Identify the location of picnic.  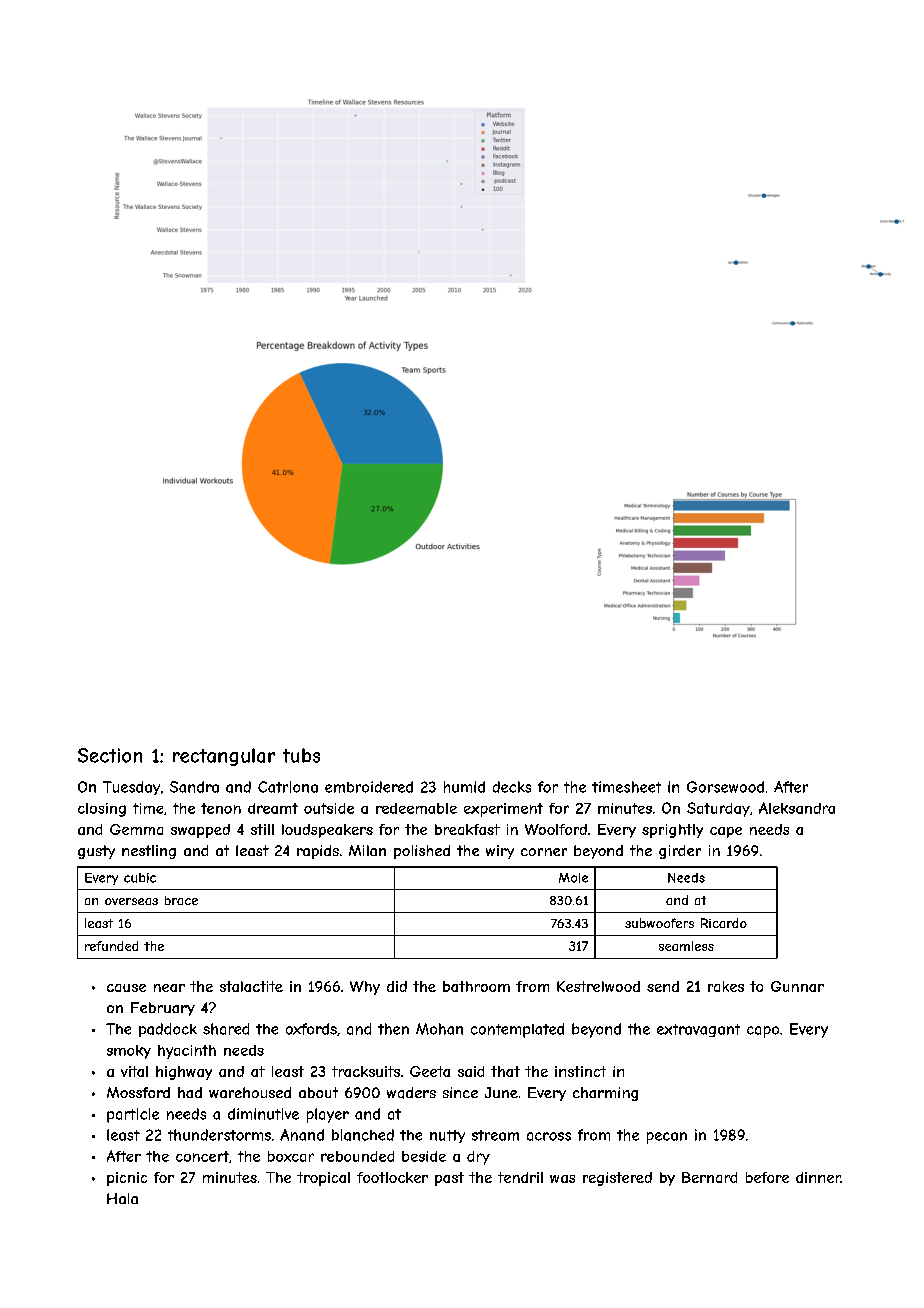
(127, 1179).
